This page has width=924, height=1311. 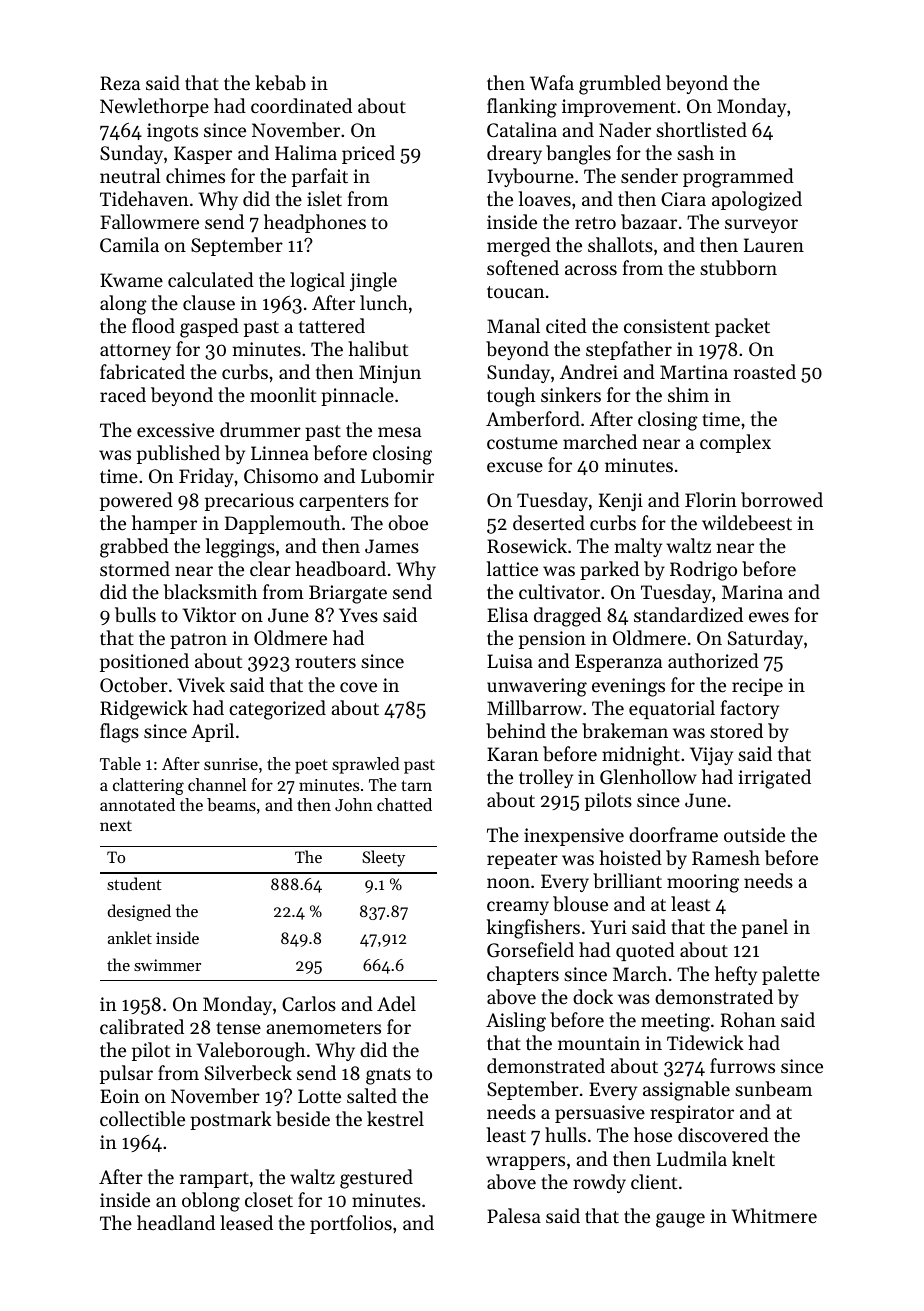 What do you see at coordinates (116, 825) in the page?
I see `next` at bounding box center [116, 825].
